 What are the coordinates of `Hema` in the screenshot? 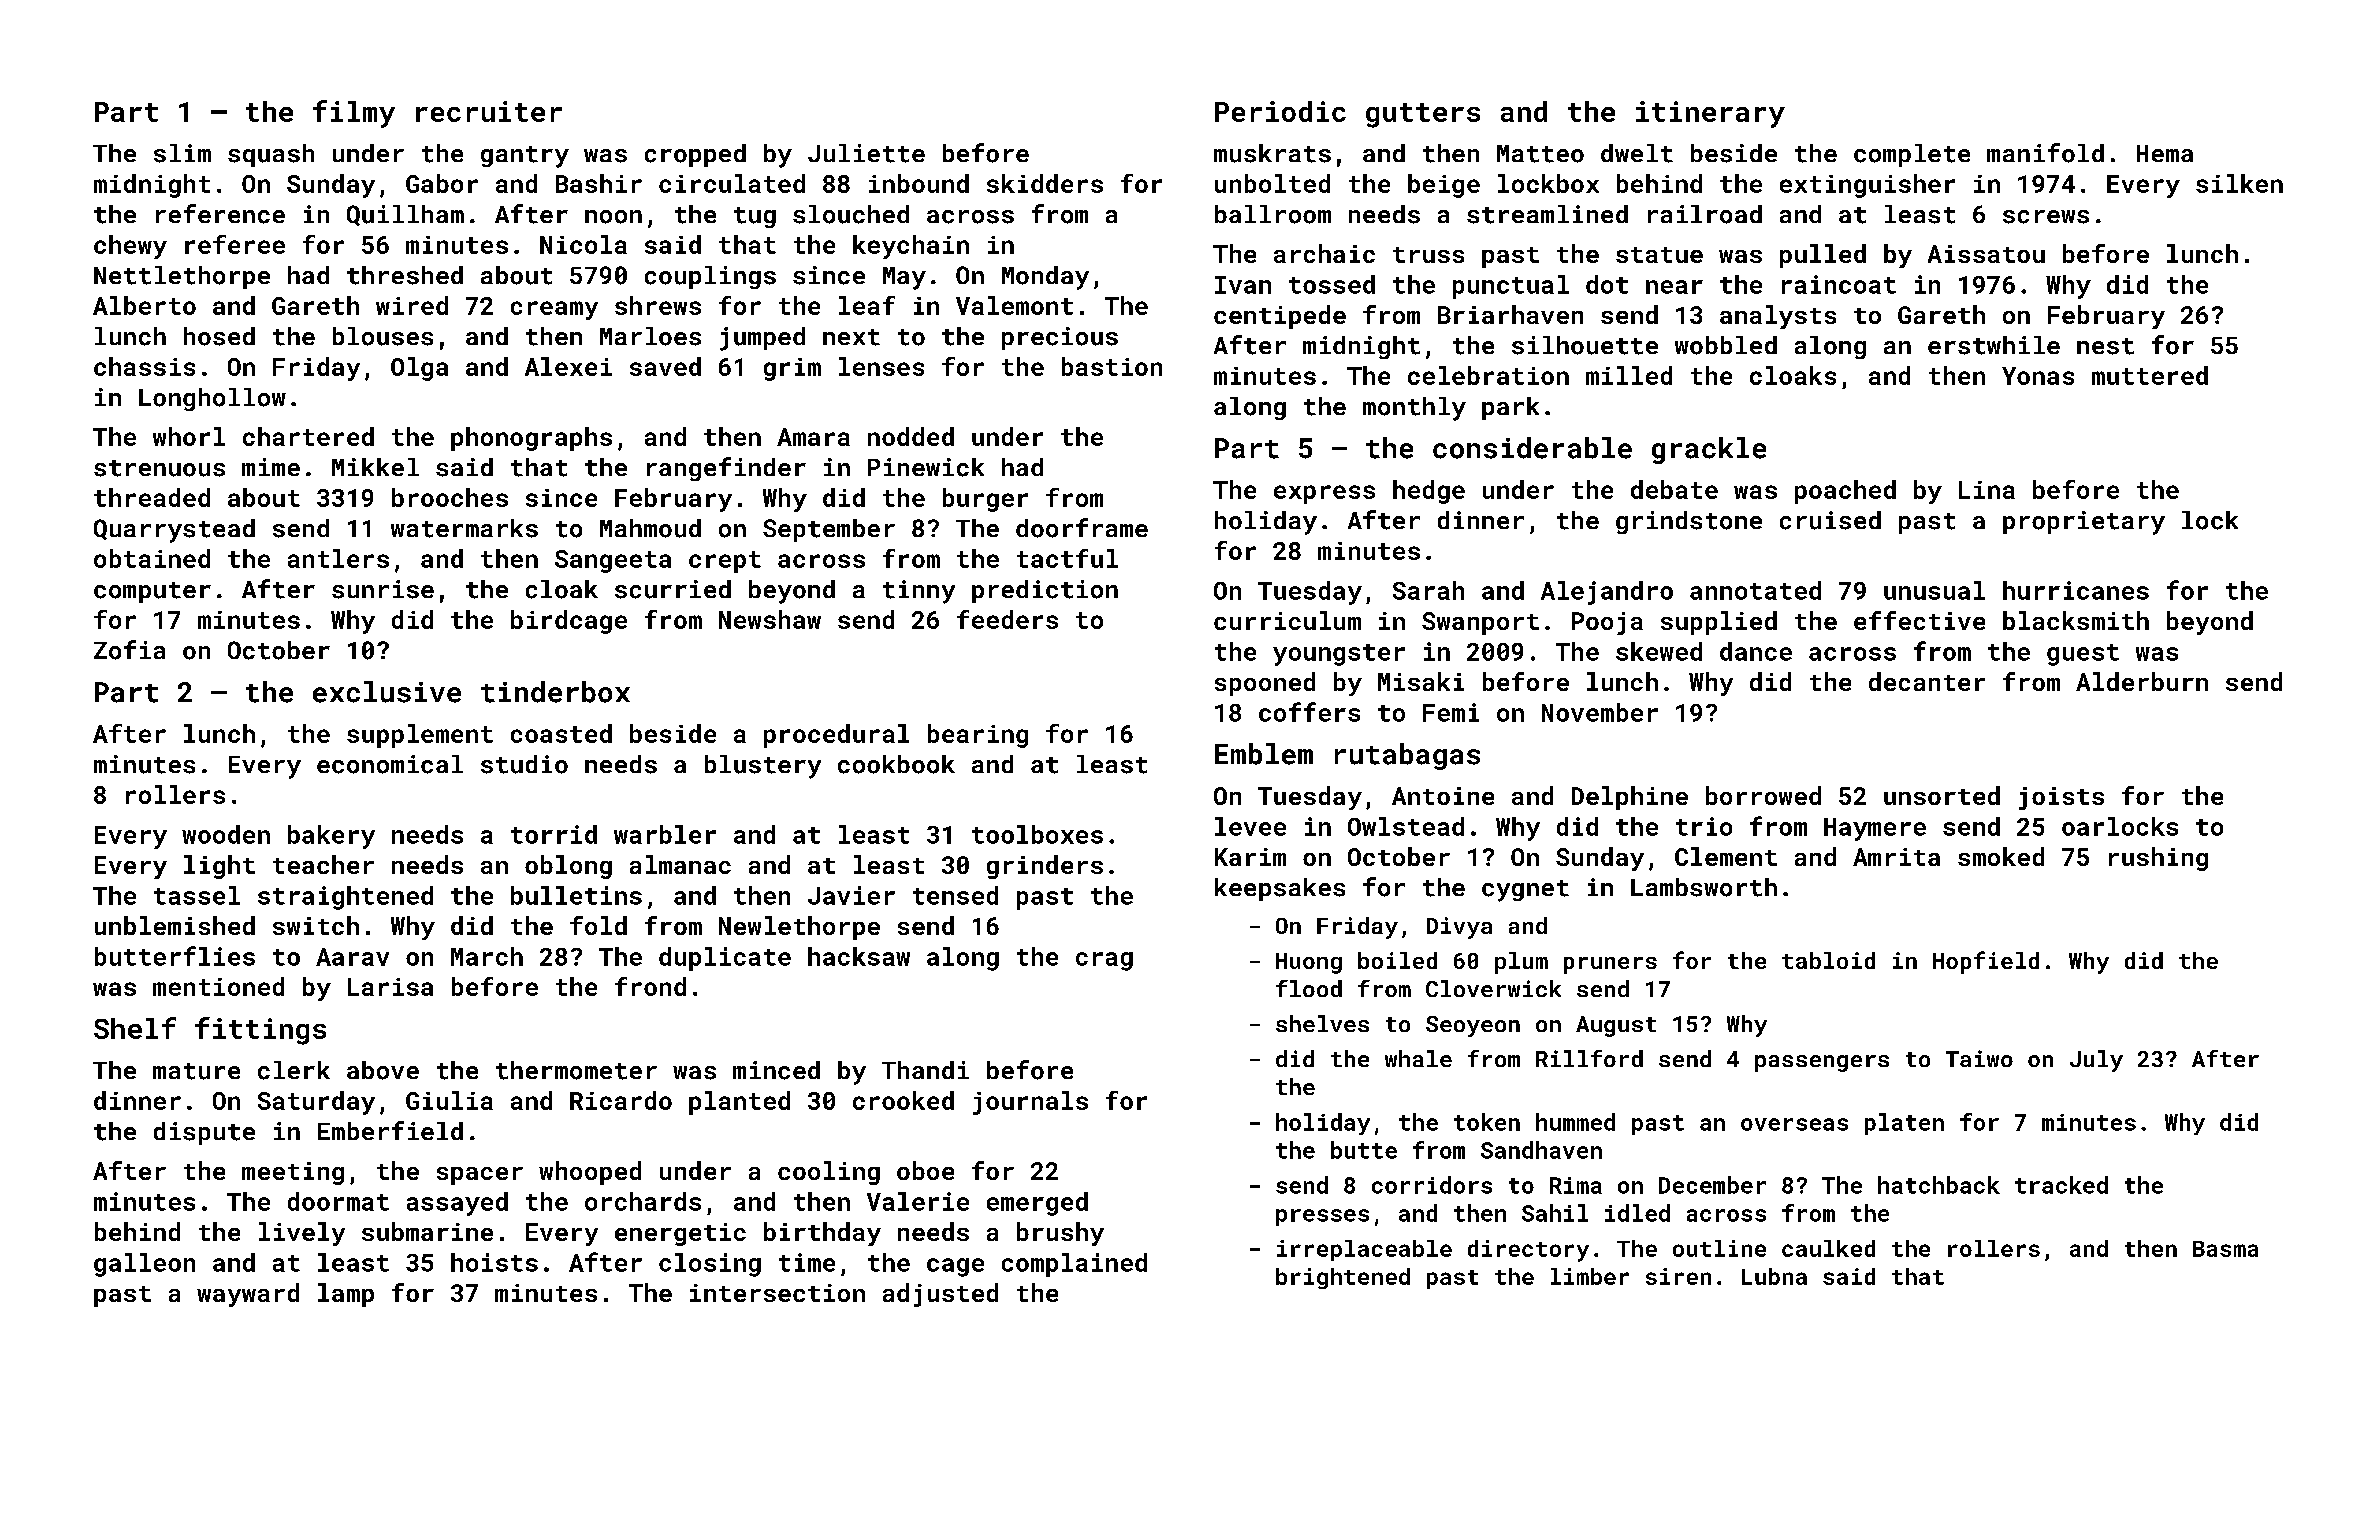 It's located at (2165, 153).
